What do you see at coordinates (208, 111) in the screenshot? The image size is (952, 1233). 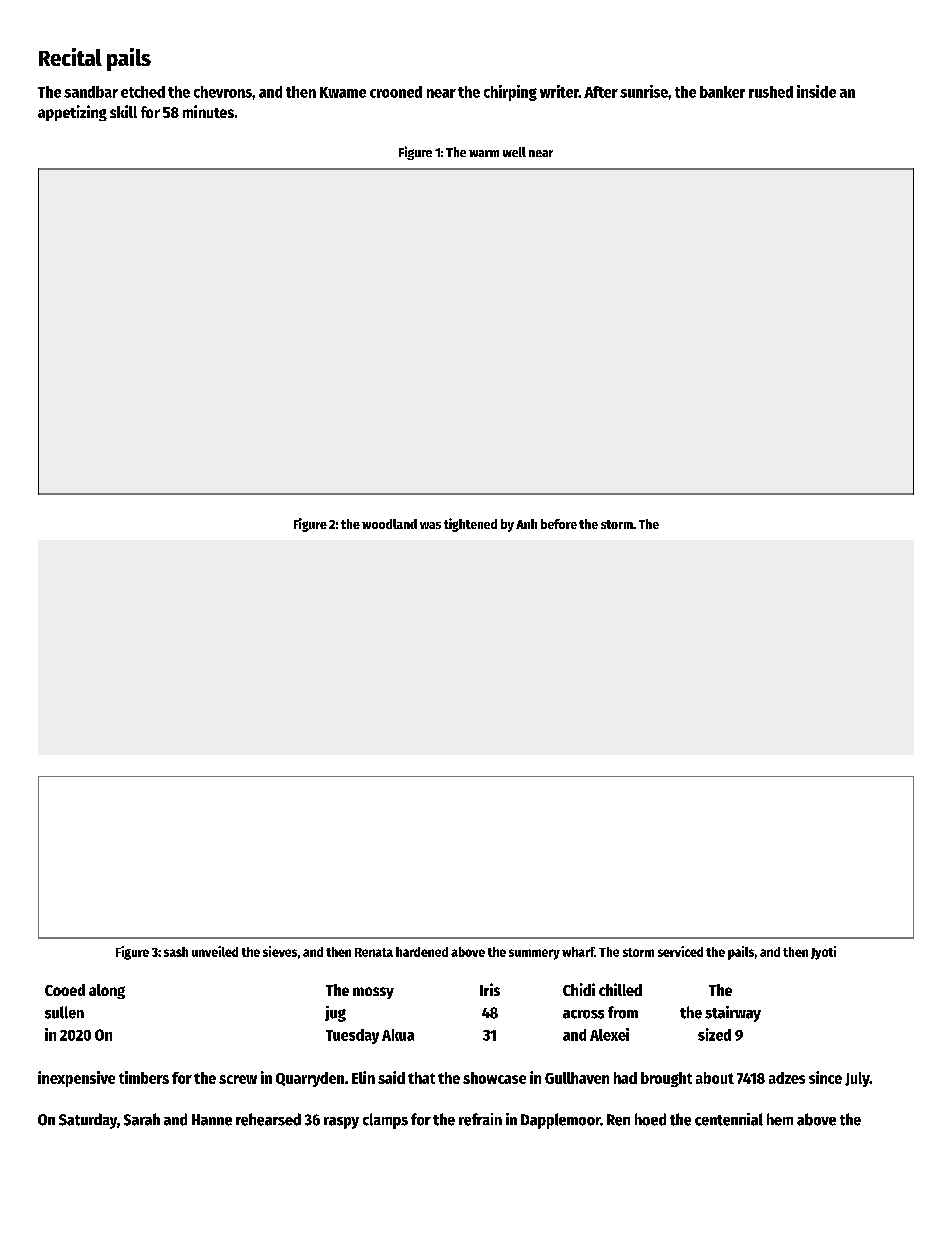 I see `minutes` at bounding box center [208, 111].
